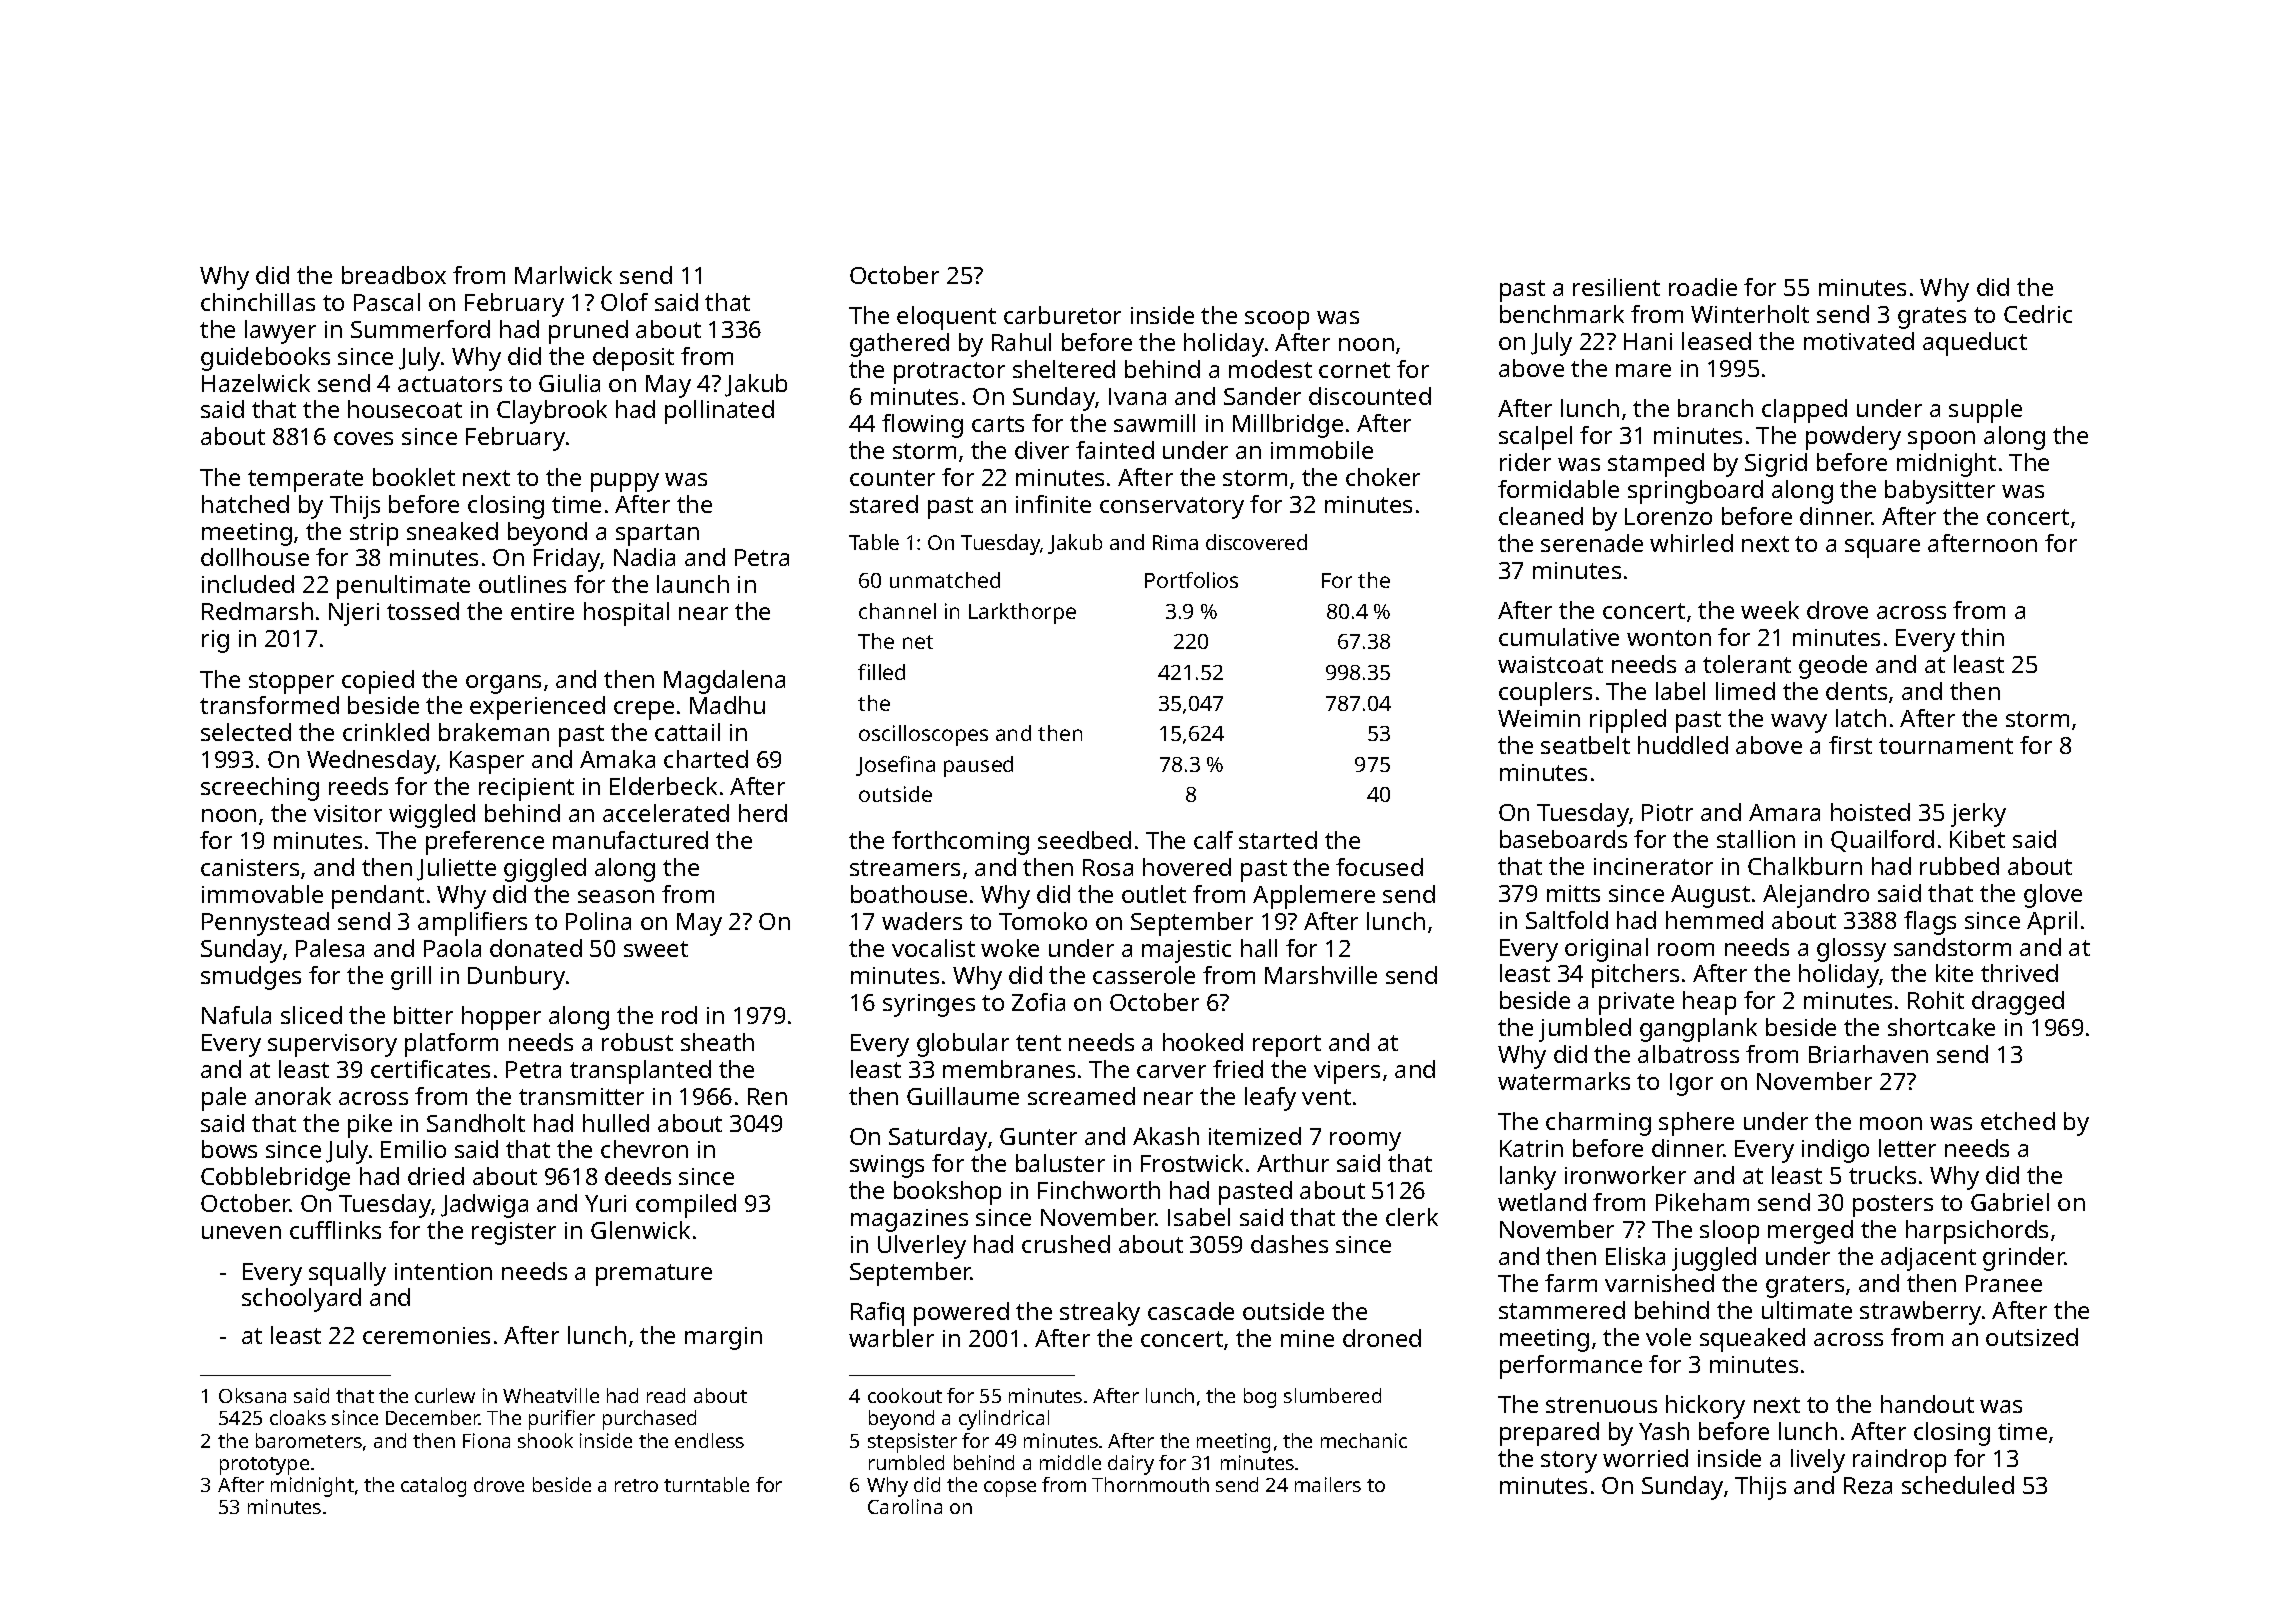 This page has height=1620, width=2292. What do you see at coordinates (486, 1440) in the page?
I see `Fiona` at bounding box center [486, 1440].
